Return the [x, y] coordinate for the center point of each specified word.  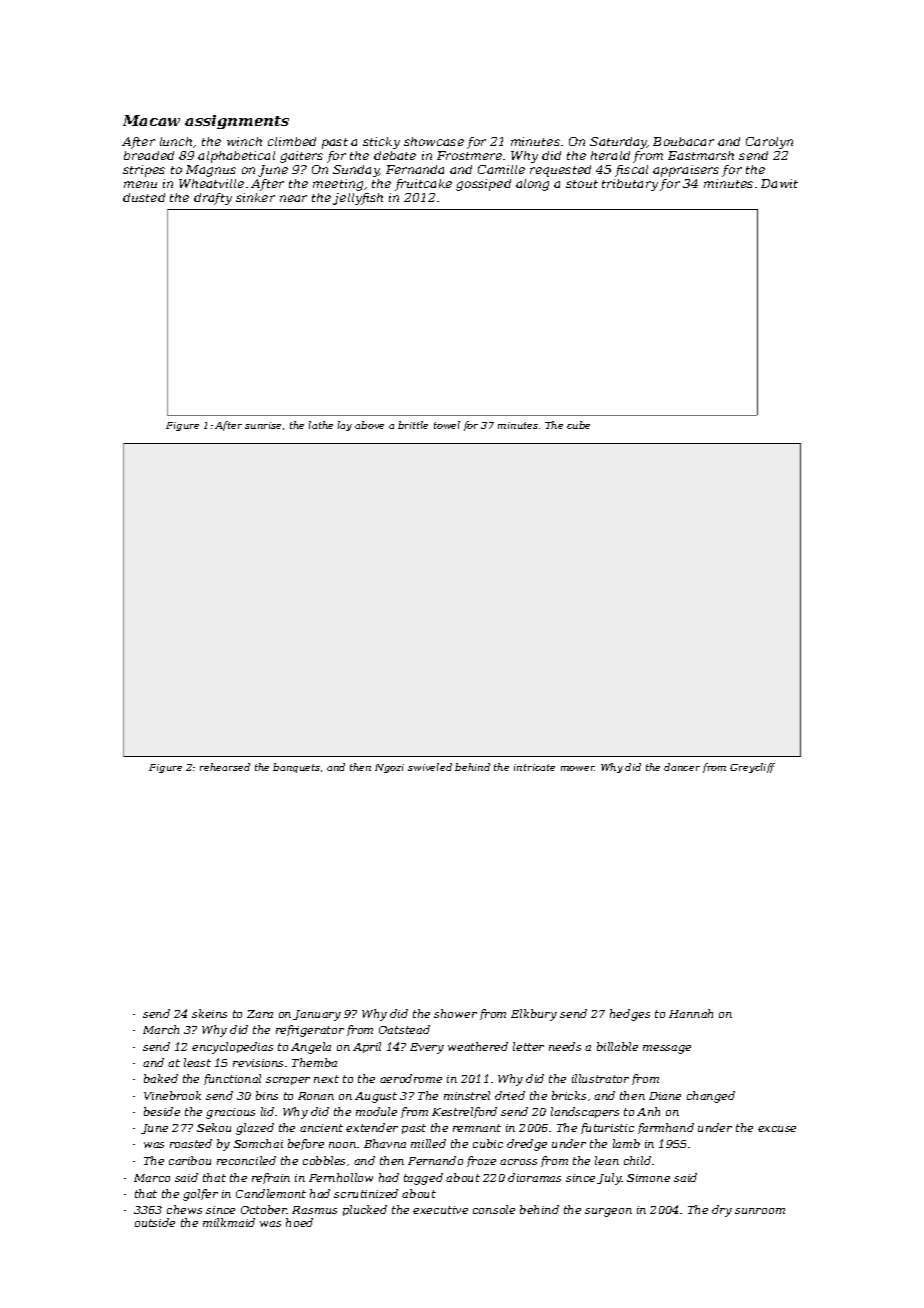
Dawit [779, 183]
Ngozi [389, 768]
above [369, 425]
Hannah [691, 1013]
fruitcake [423, 185]
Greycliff [752, 768]
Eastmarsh [701, 155]
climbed [292, 141]
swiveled [430, 767]
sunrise [263, 425]
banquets [296, 768]
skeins [209, 1013]
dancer [682, 767]
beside [162, 1111]
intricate [534, 767]
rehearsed [225, 767]
